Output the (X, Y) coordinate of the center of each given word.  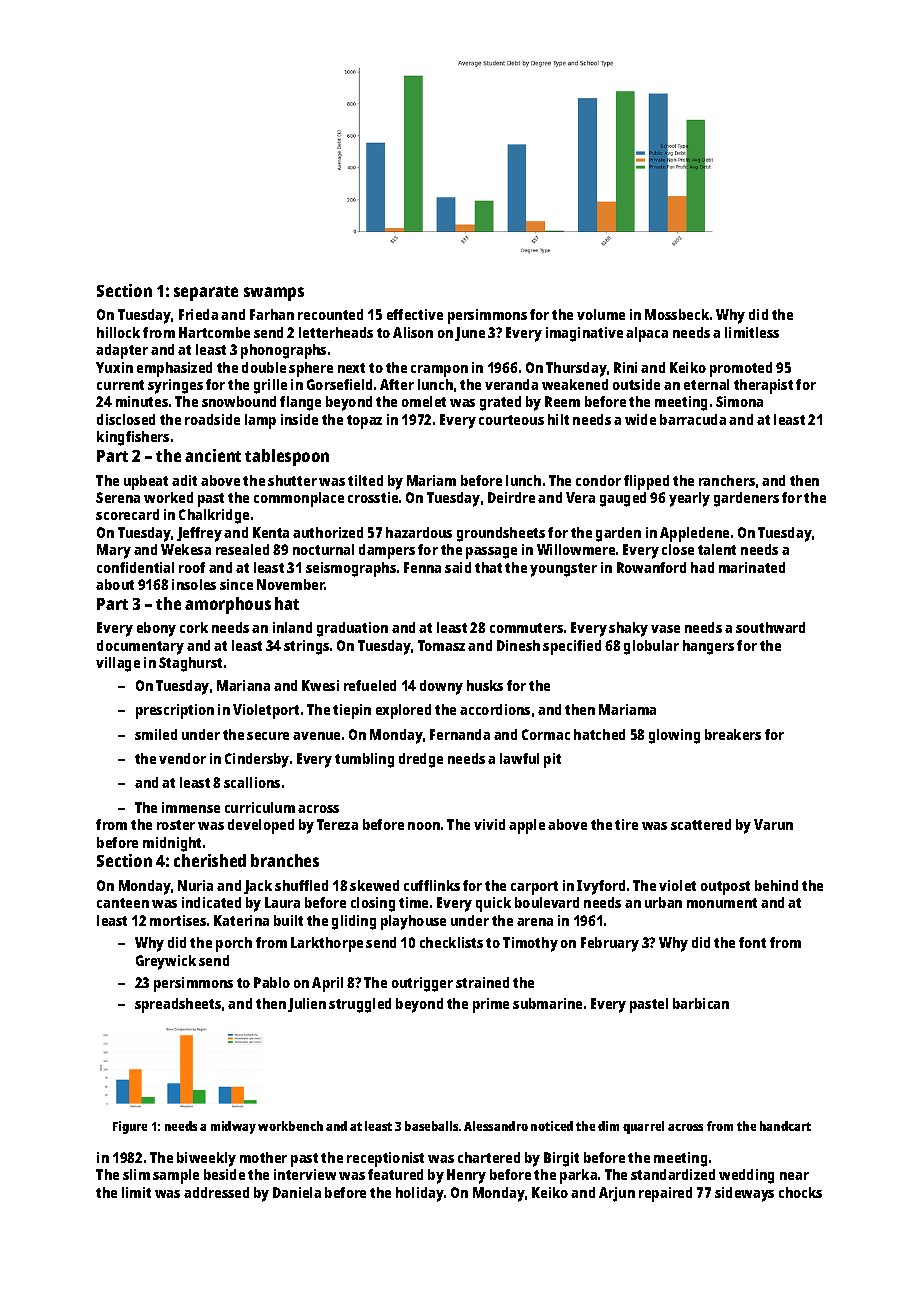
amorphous (228, 605)
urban (663, 902)
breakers (733, 734)
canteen (123, 903)
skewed (374, 885)
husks (485, 685)
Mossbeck (677, 314)
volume (601, 314)
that (488, 567)
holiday (420, 1194)
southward (770, 627)
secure (268, 736)
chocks (800, 1192)
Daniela (297, 1192)
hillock (118, 332)
